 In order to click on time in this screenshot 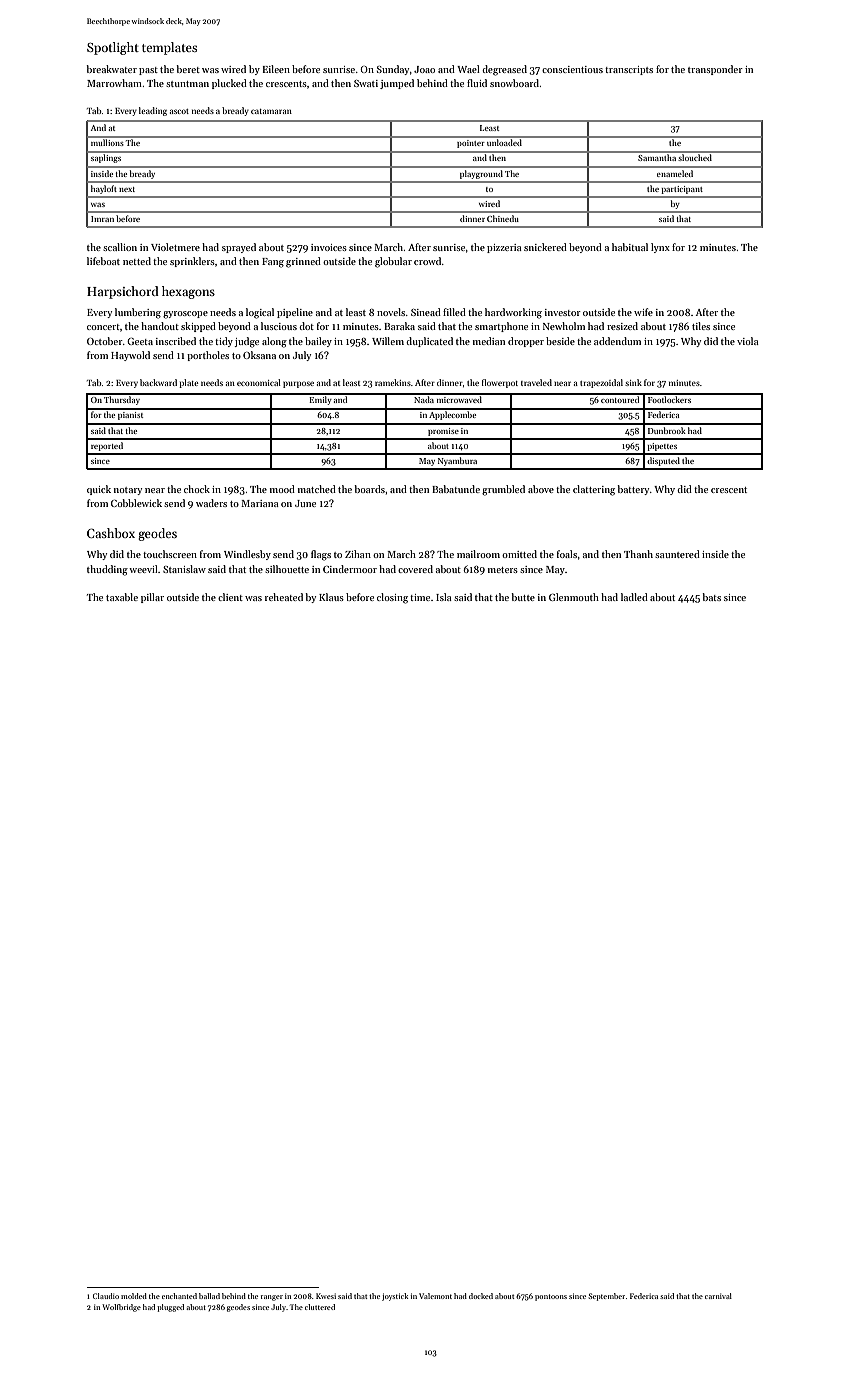, I will do `click(420, 597)`.
